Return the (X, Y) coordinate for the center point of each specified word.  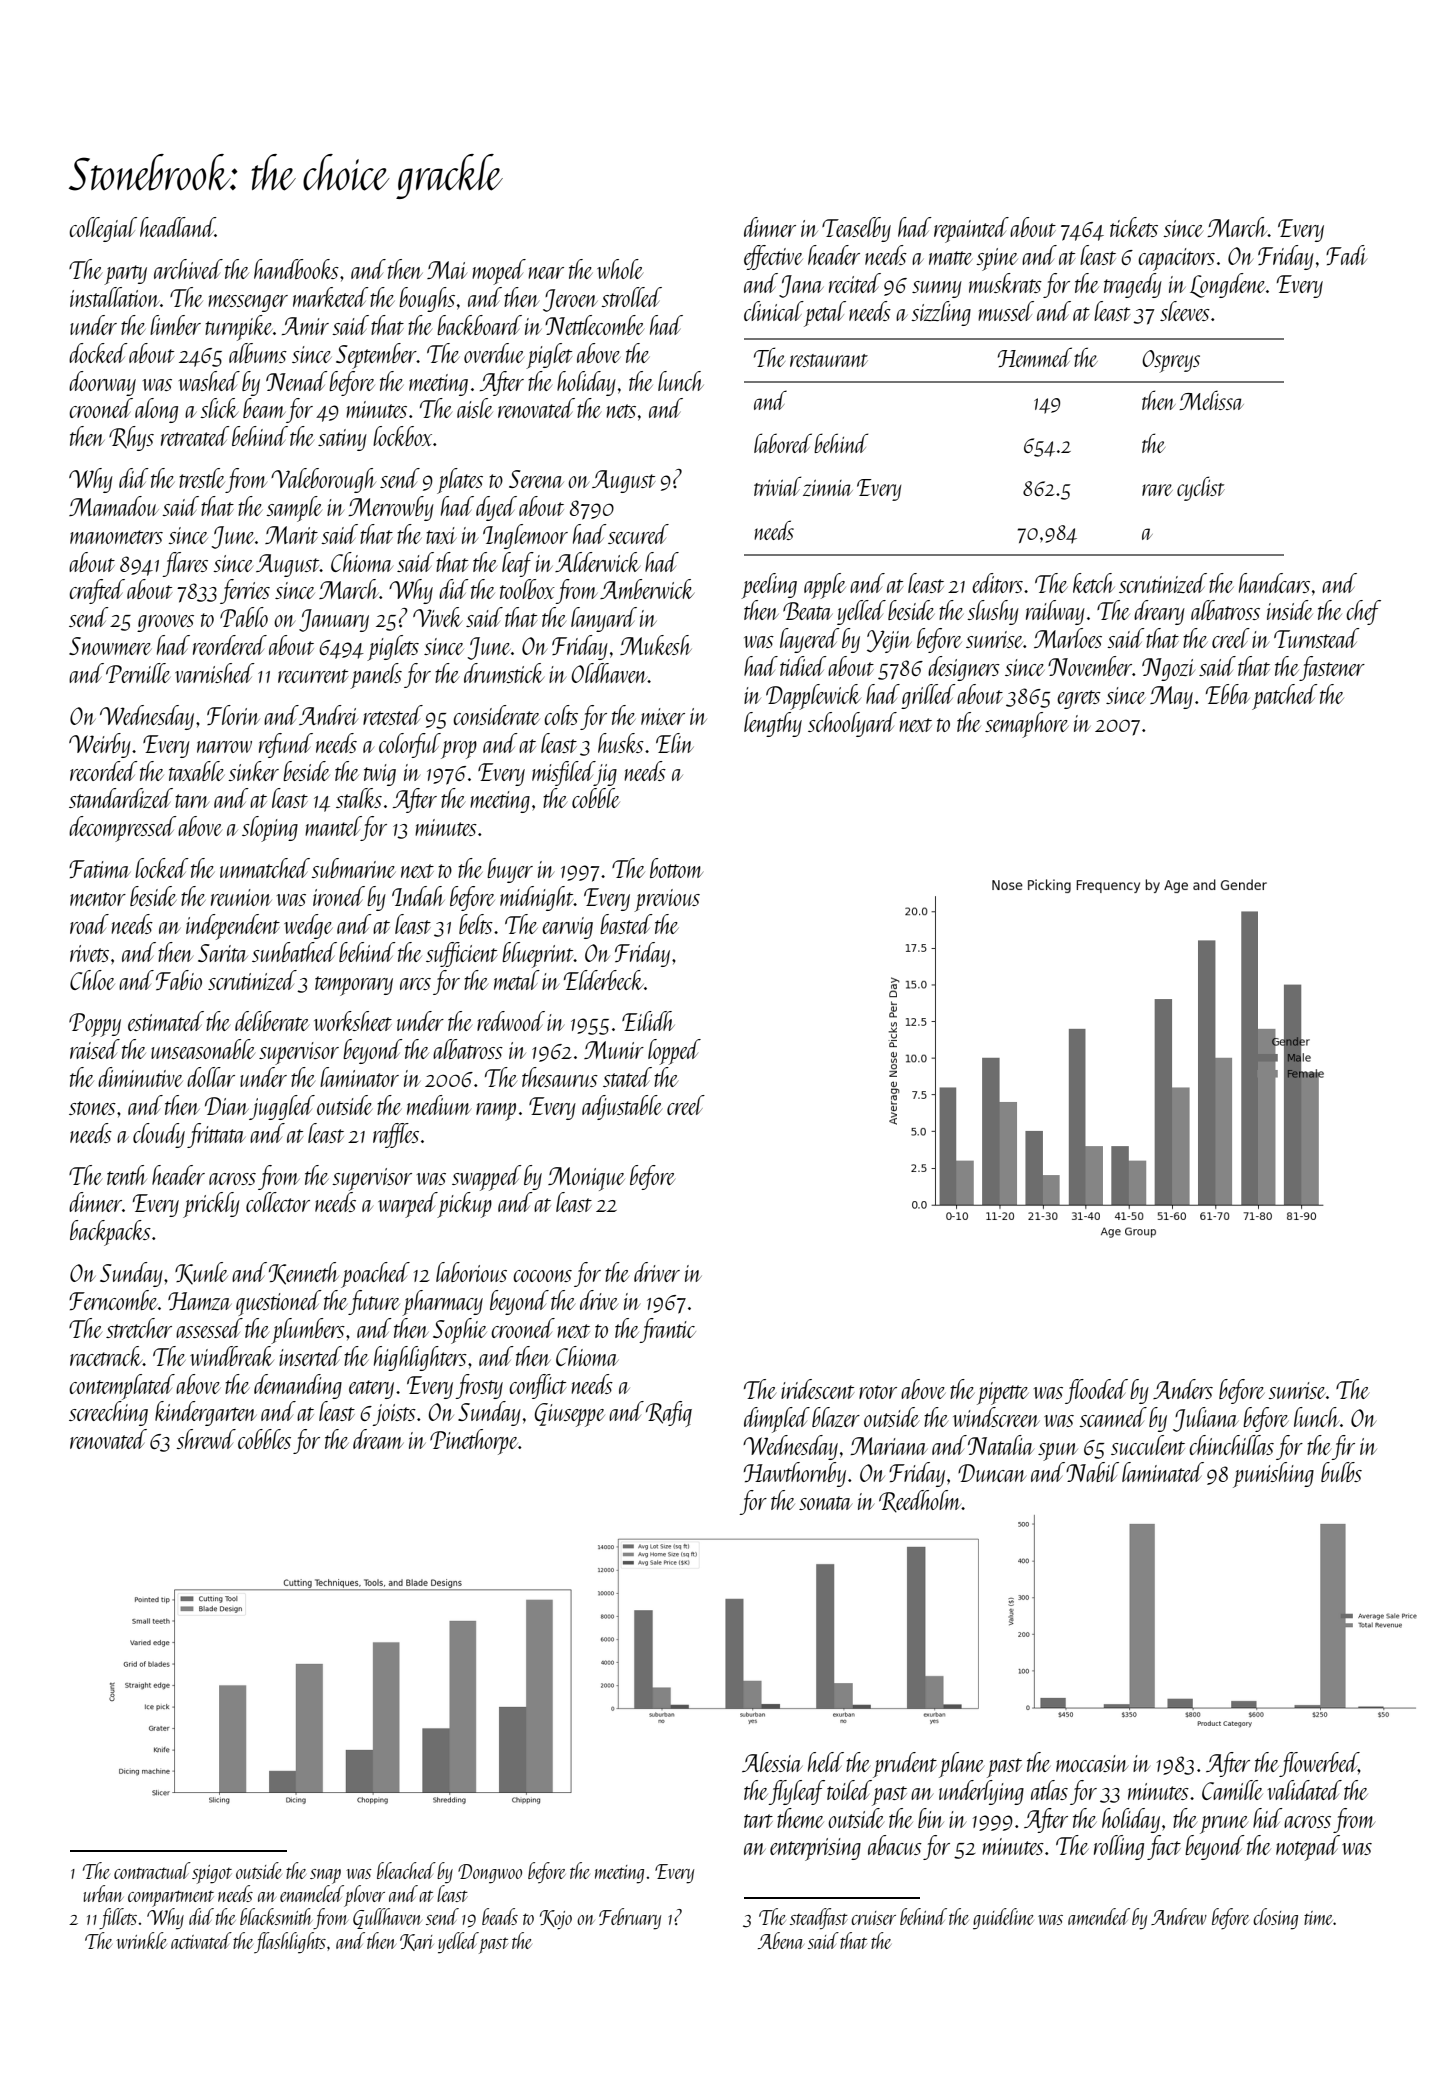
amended (1099, 1916)
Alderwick (597, 562)
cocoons (542, 1276)
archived (188, 269)
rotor (878, 1392)
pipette (1003, 1393)
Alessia (772, 1762)
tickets (1134, 227)
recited (855, 283)
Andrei (328, 715)
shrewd (206, 1439)
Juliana (1205, 1419)
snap (325, 1876)
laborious (471, 1272)
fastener (1332, 668)
